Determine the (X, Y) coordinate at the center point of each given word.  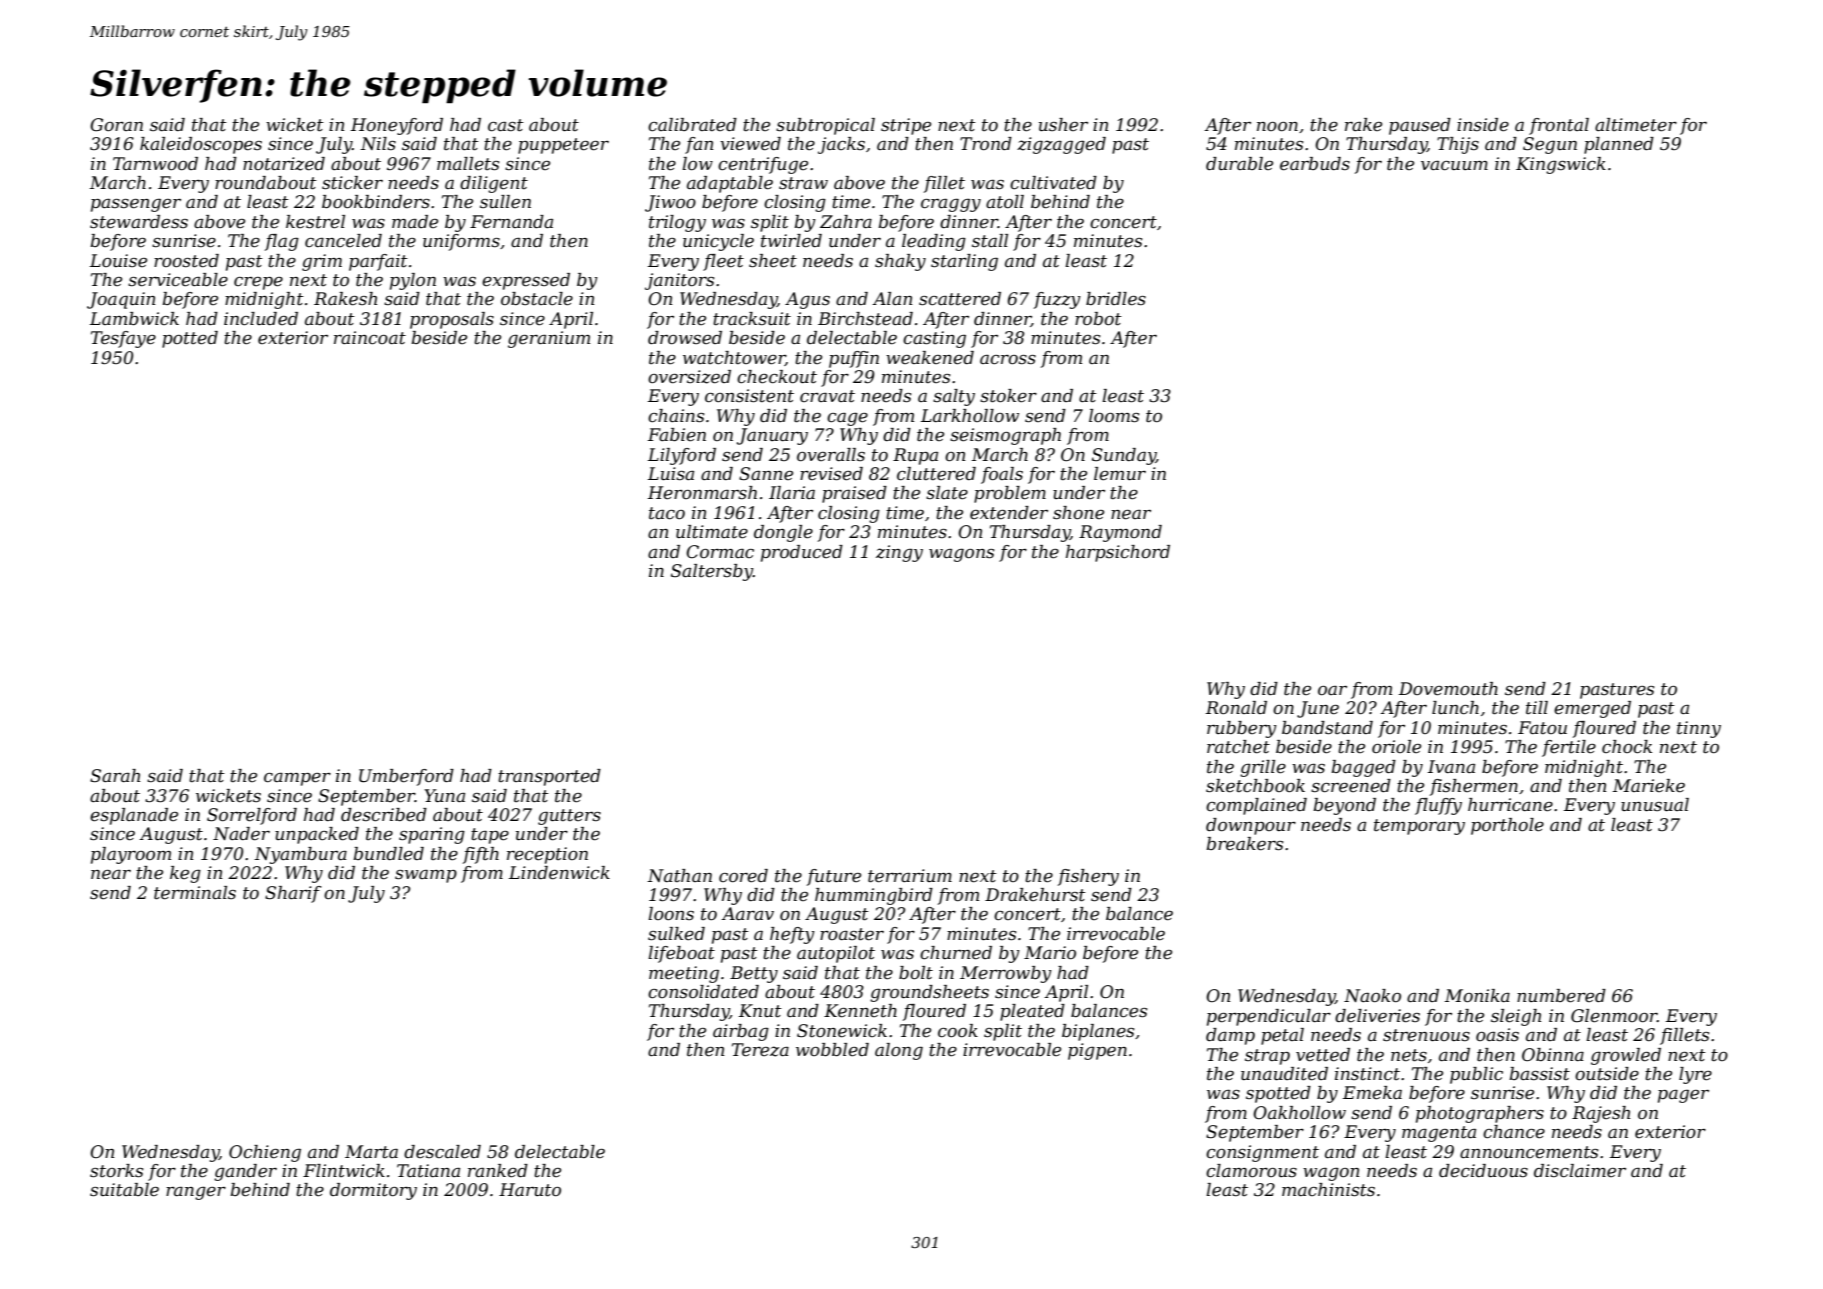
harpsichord (1118, 553)
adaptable (730, 184)
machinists (1328, 1190)
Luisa (671, 473)
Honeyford (397, 126)
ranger (196, 1193)
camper (297, 779)
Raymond (1120, 533)
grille (1263, 768)
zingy (899, 553)
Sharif (293, 894)
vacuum (1454, 166)
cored (743, 876)
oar (1332, 690)
